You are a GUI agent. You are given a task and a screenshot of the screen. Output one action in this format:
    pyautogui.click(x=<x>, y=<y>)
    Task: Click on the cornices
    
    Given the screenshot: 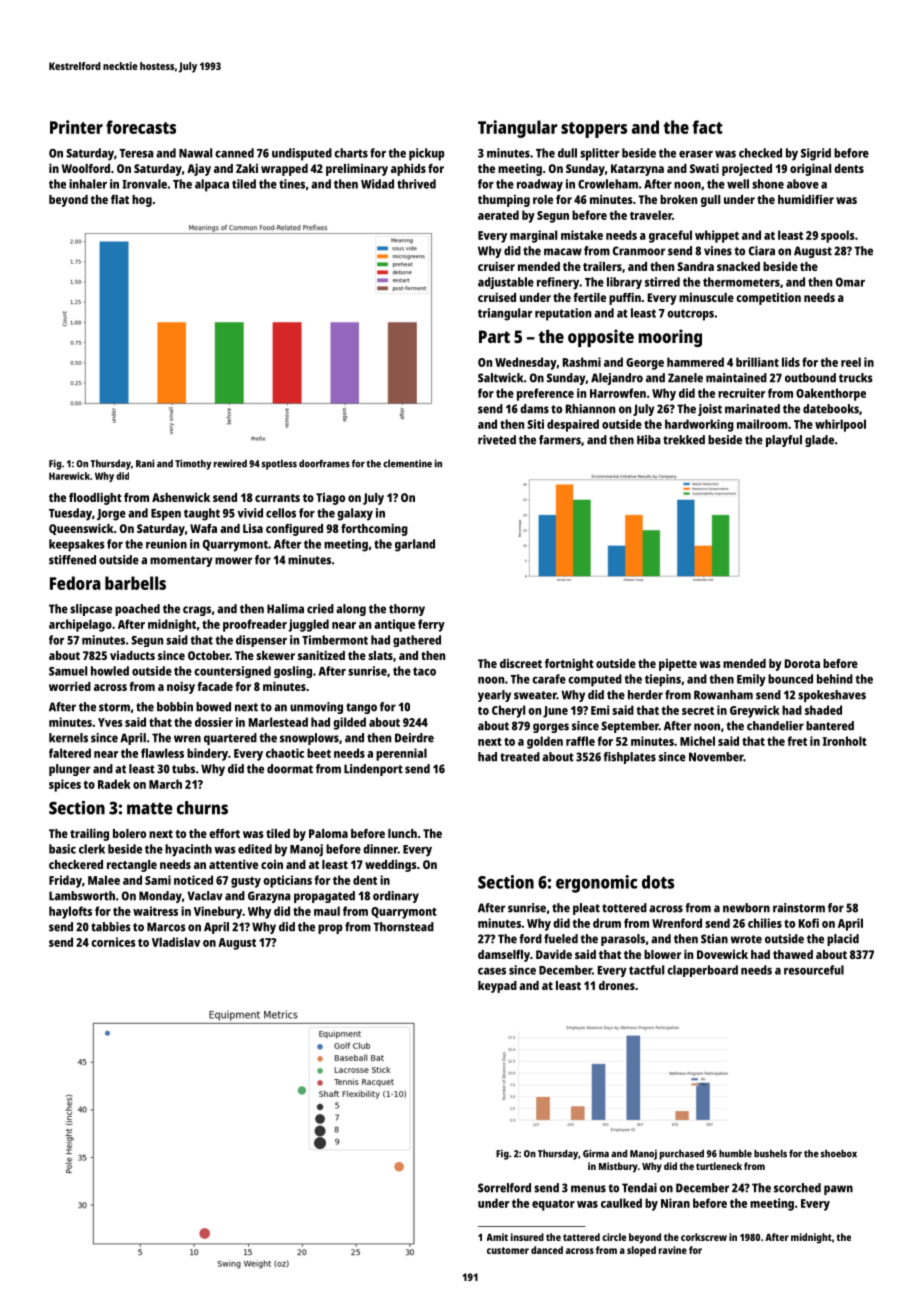 What is the action you would take?
    pyautogui.click(x=113, y=942)
